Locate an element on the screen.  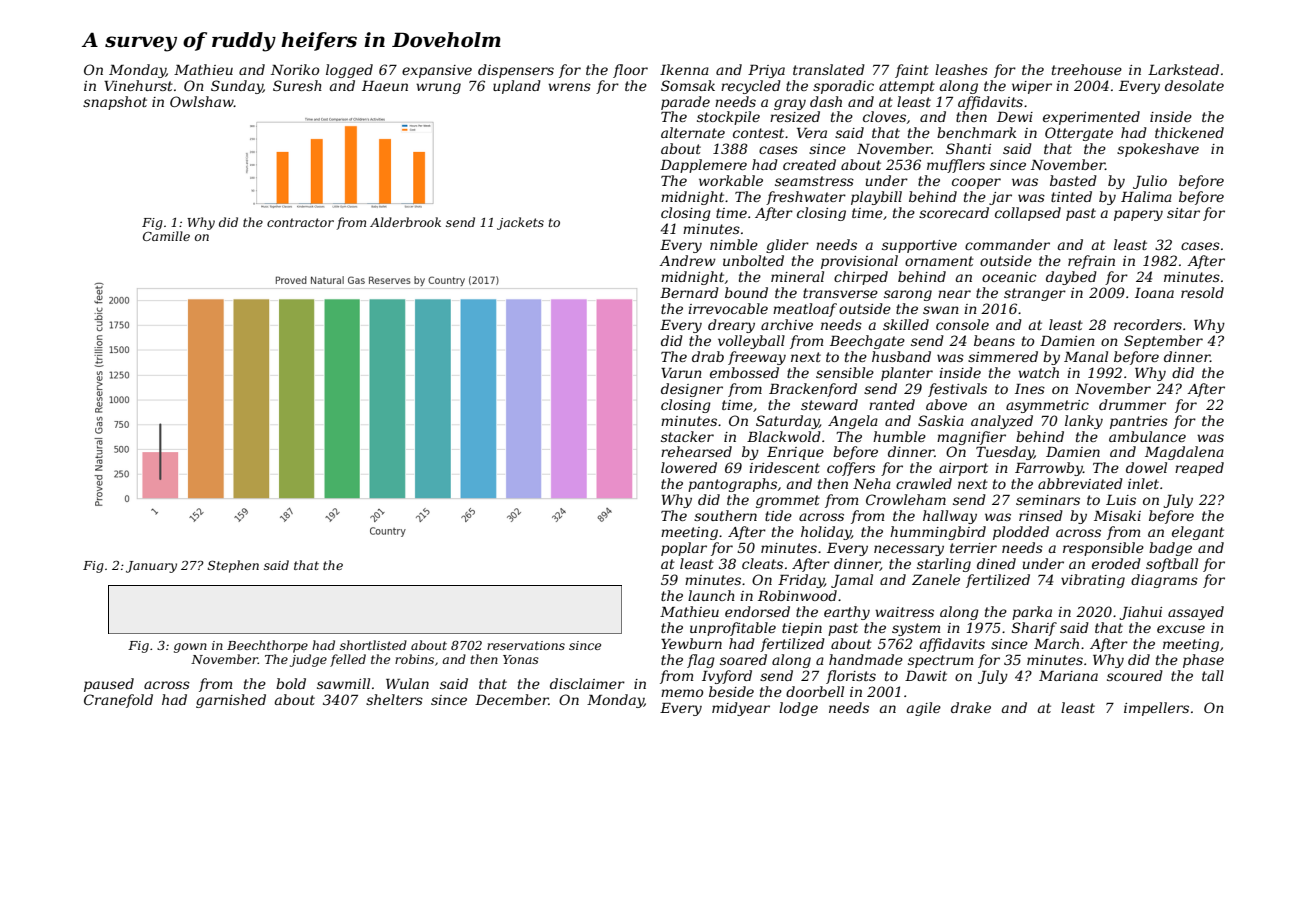
Larkstead is located at coordinates (1183, 69).
